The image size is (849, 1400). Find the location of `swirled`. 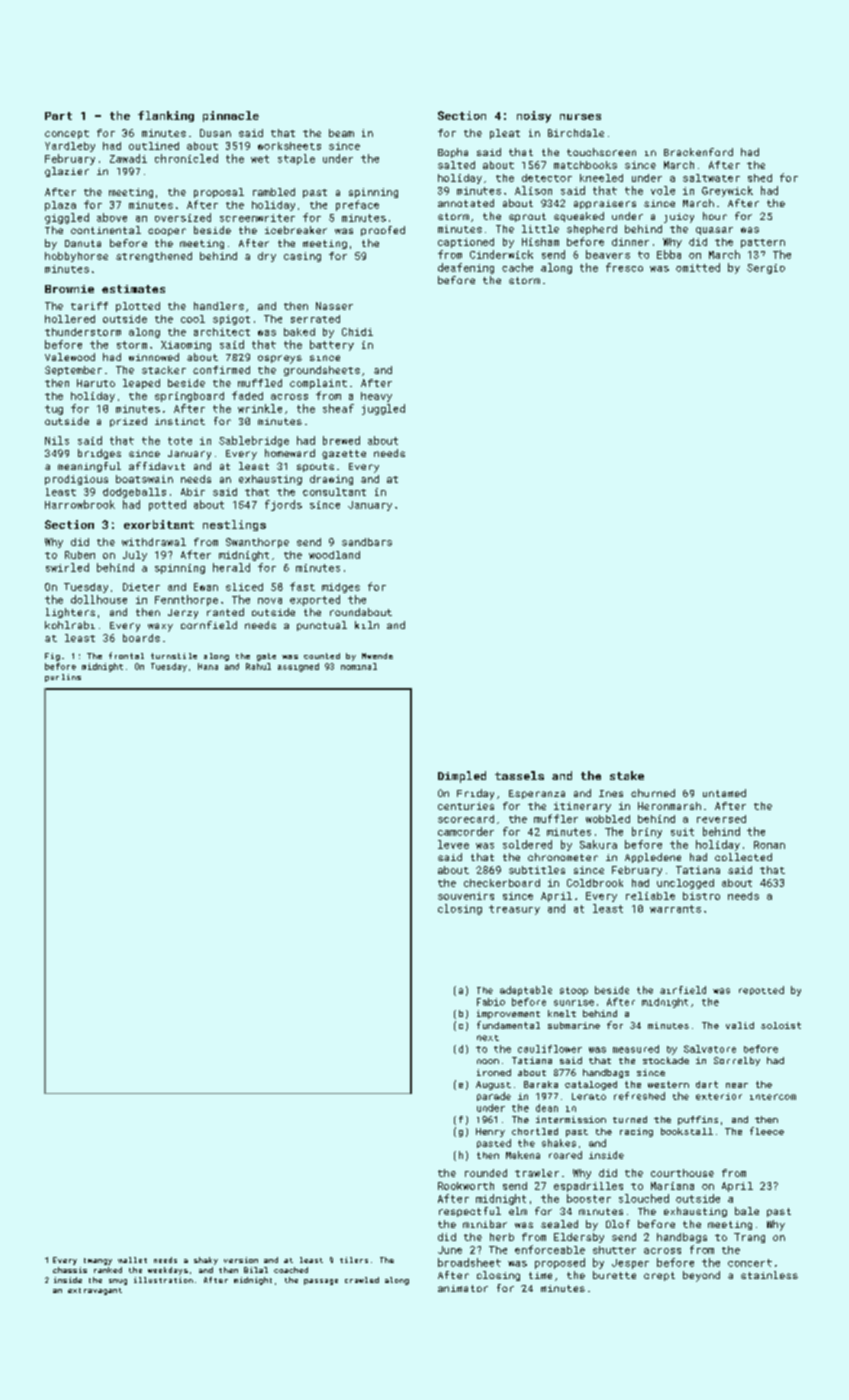

swirled is located at coordinates (67, 567).
